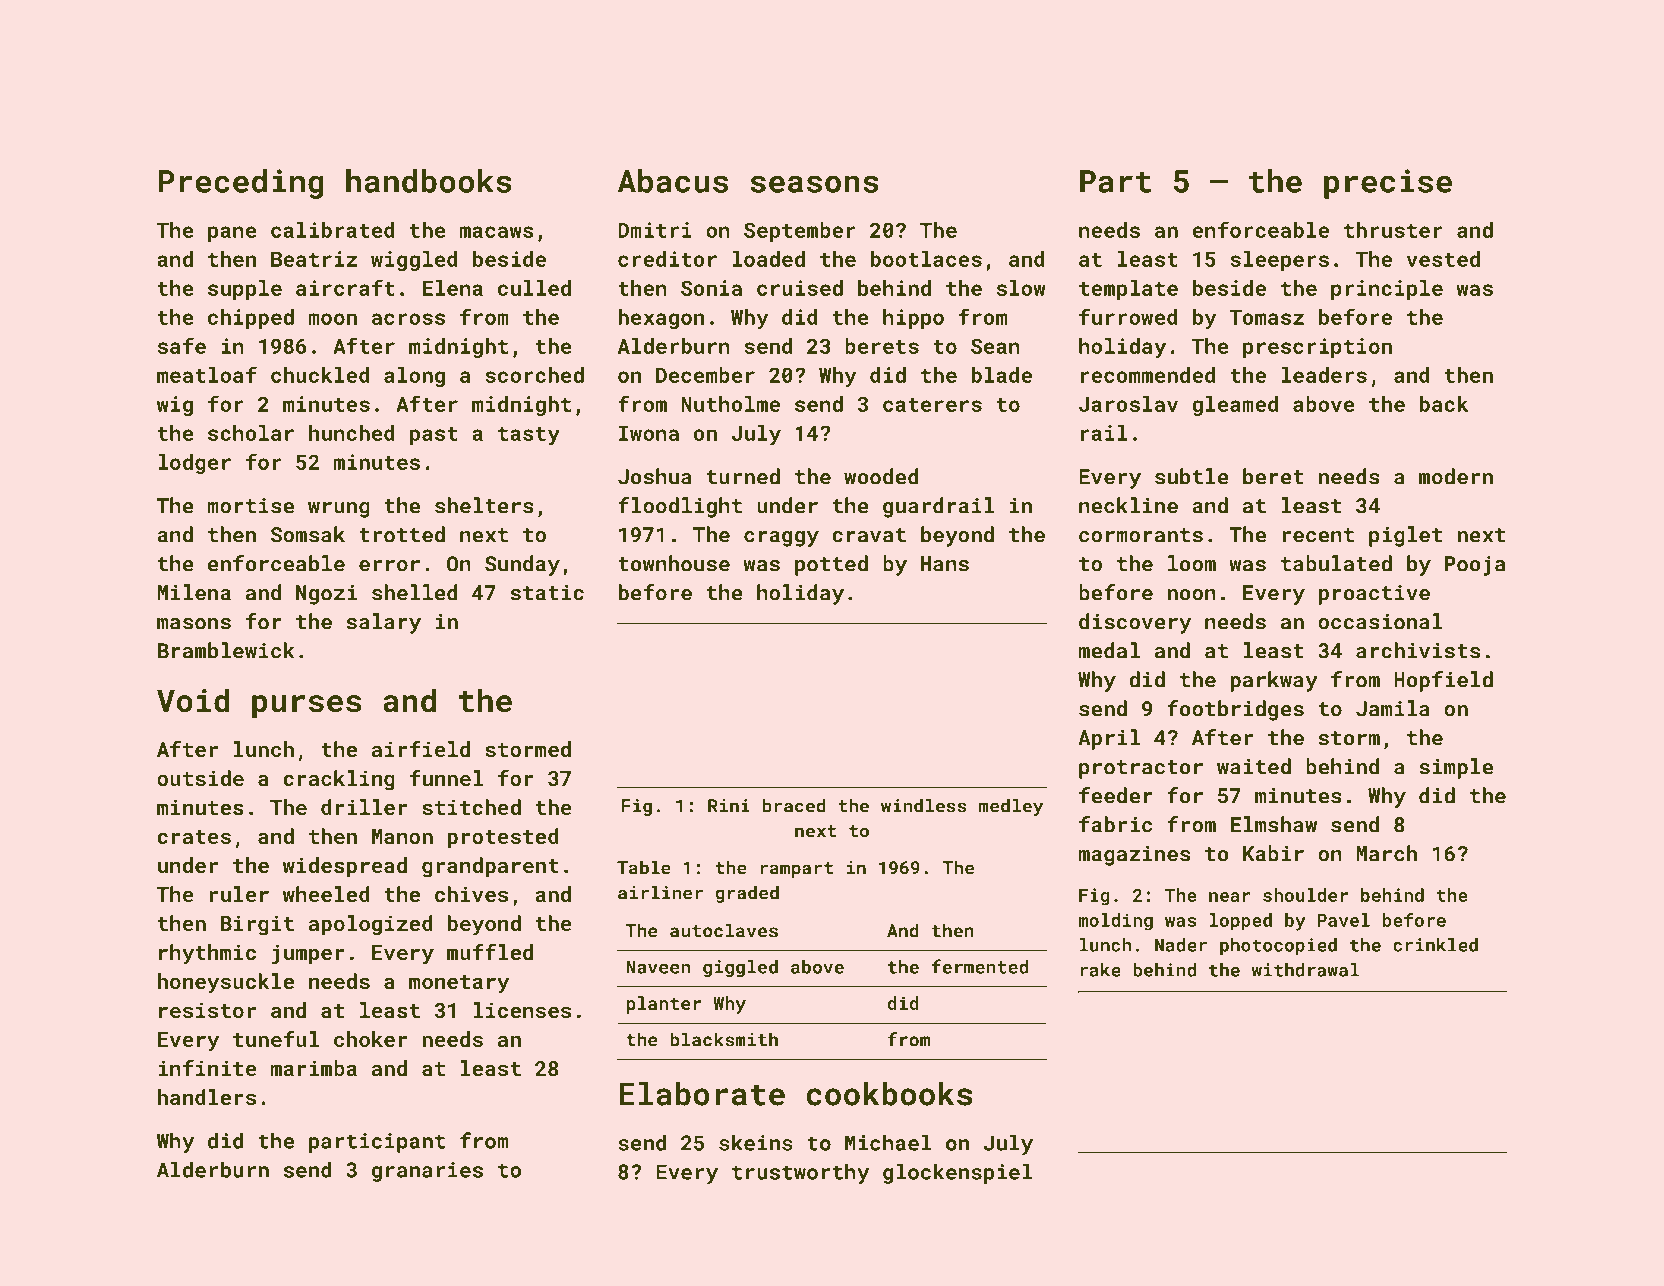 This page has height=1286, width=1664. What do you see at coordinates (957, 1173) in the page?
I see `glockenspiel` at bounding box center [957, 1173].
